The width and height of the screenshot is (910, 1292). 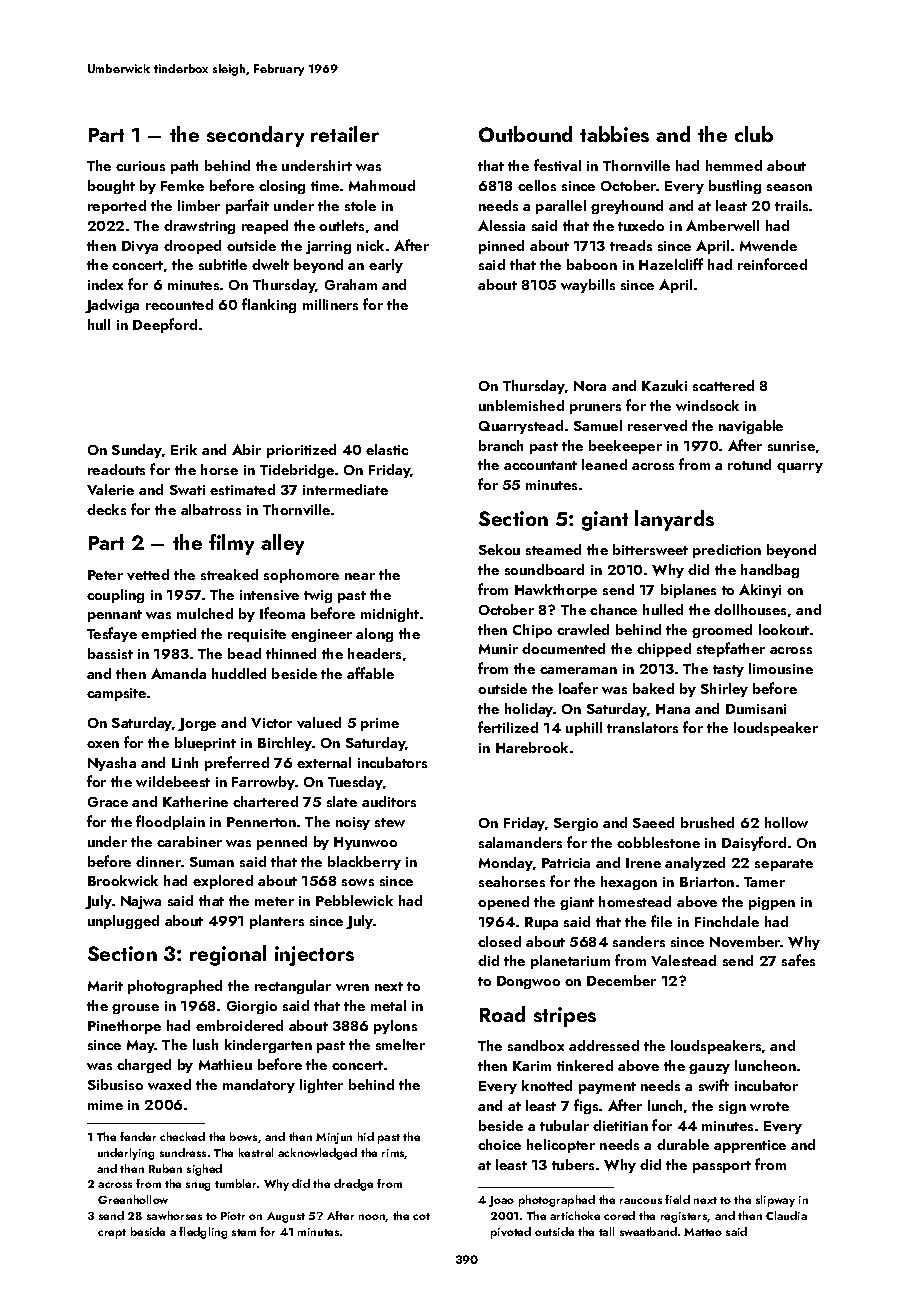 I want to click on safes, so click(x=798, y=960).
